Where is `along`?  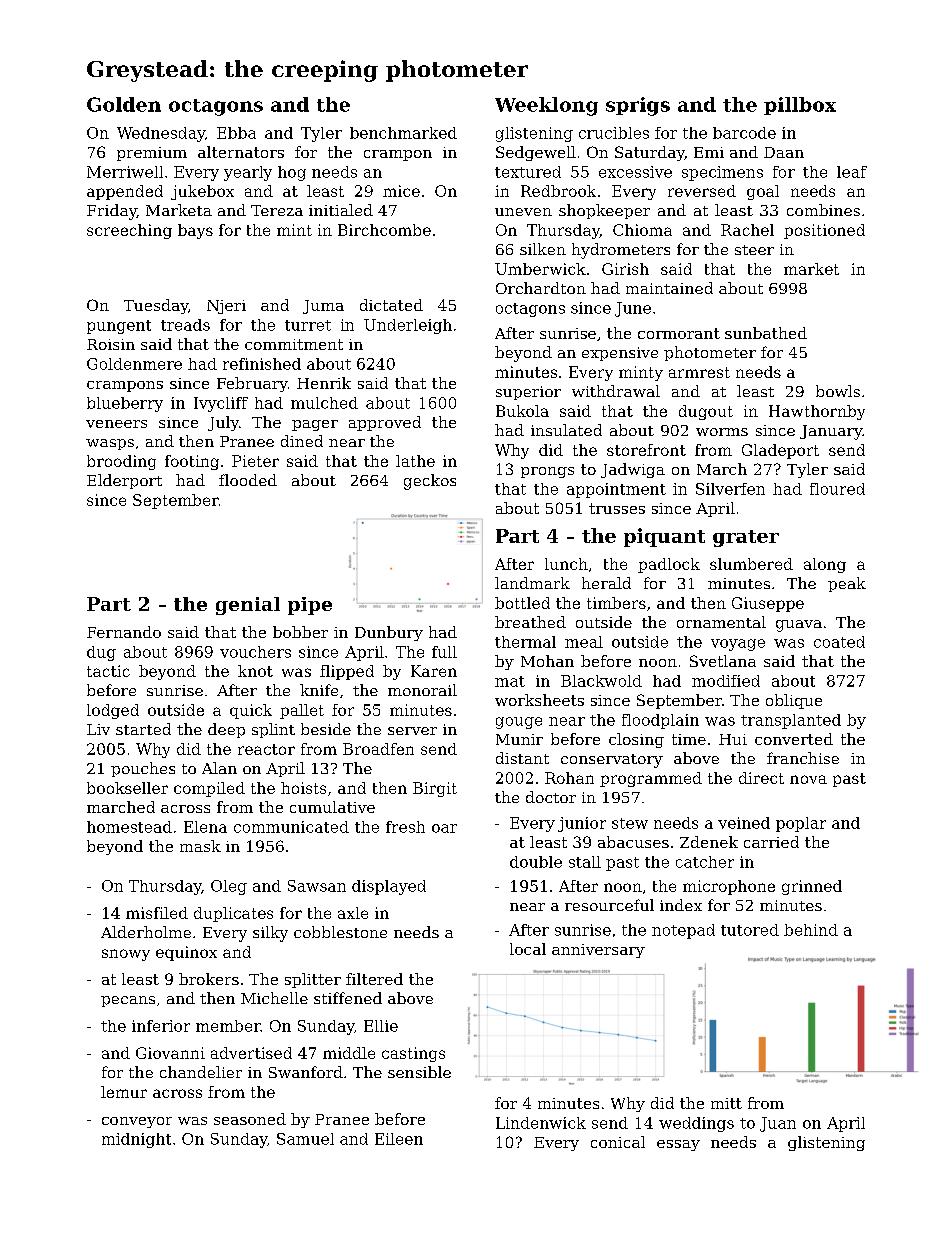 along is located at coordinates (825, 565).
